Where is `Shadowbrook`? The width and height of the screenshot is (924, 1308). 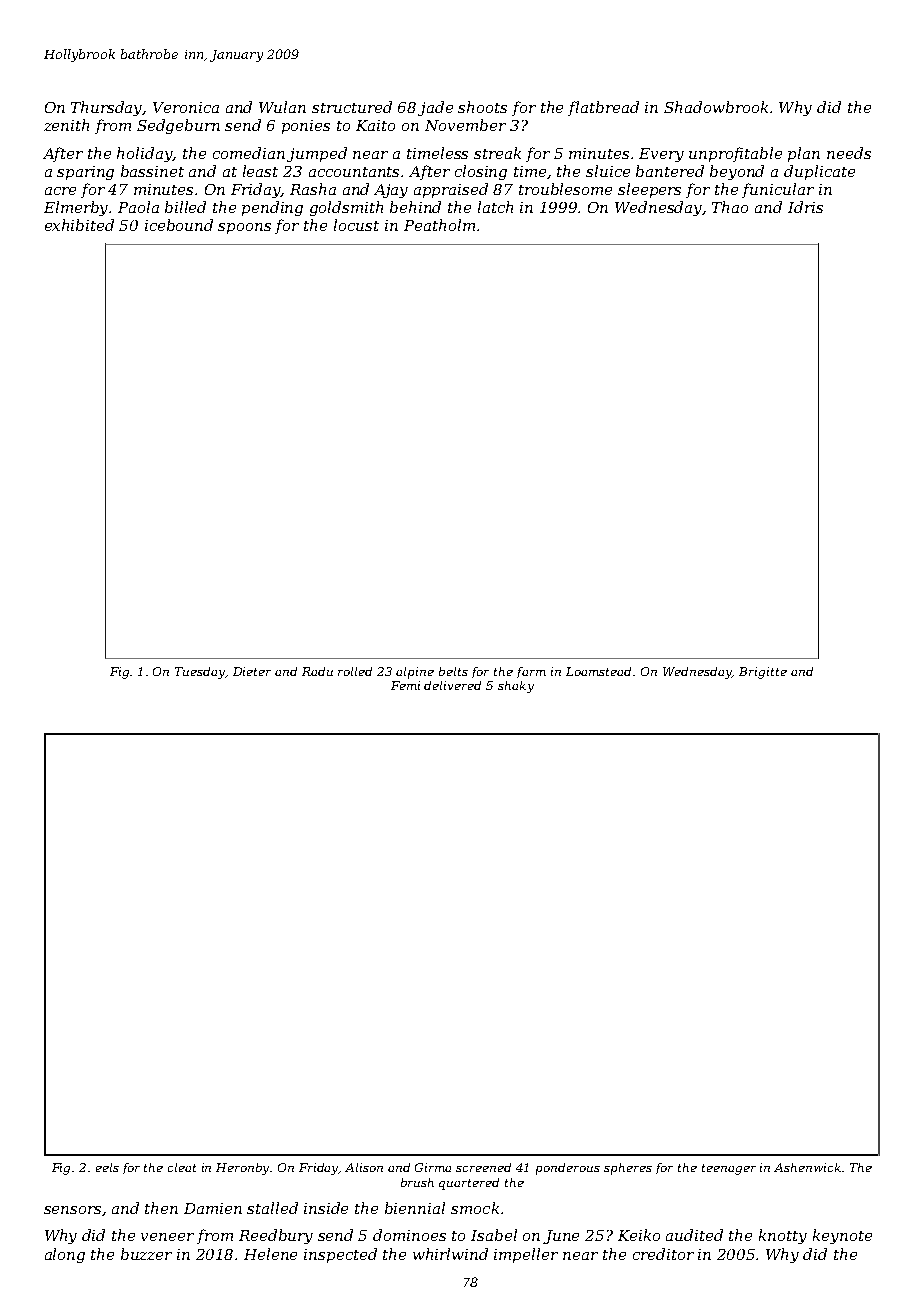
Shadowbrook is located at coordinates (716, 107).
